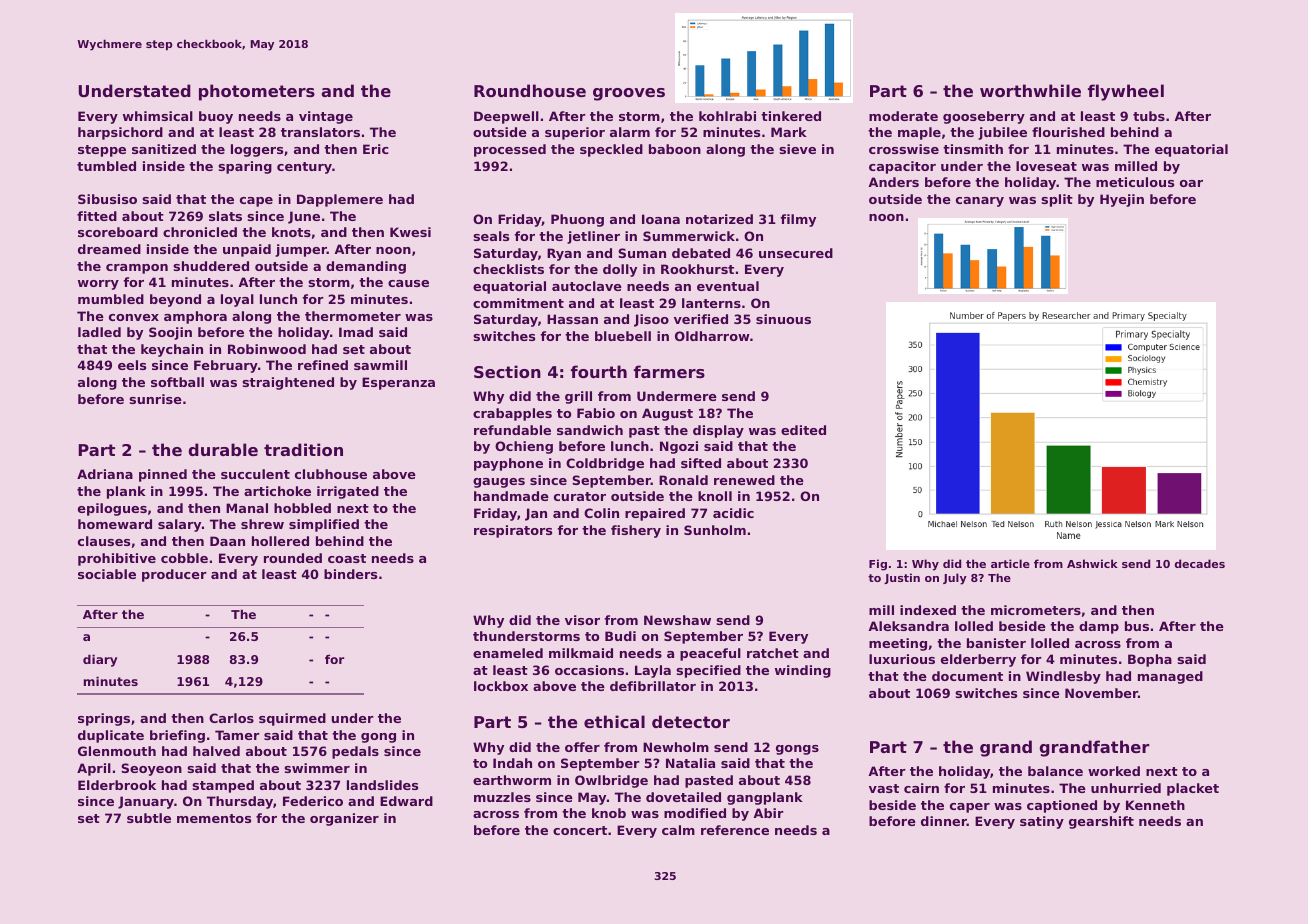  What do you see at coordinates (1122, 200) in the document?
I see `Hyejin` at bounding box center [1122, 200].
